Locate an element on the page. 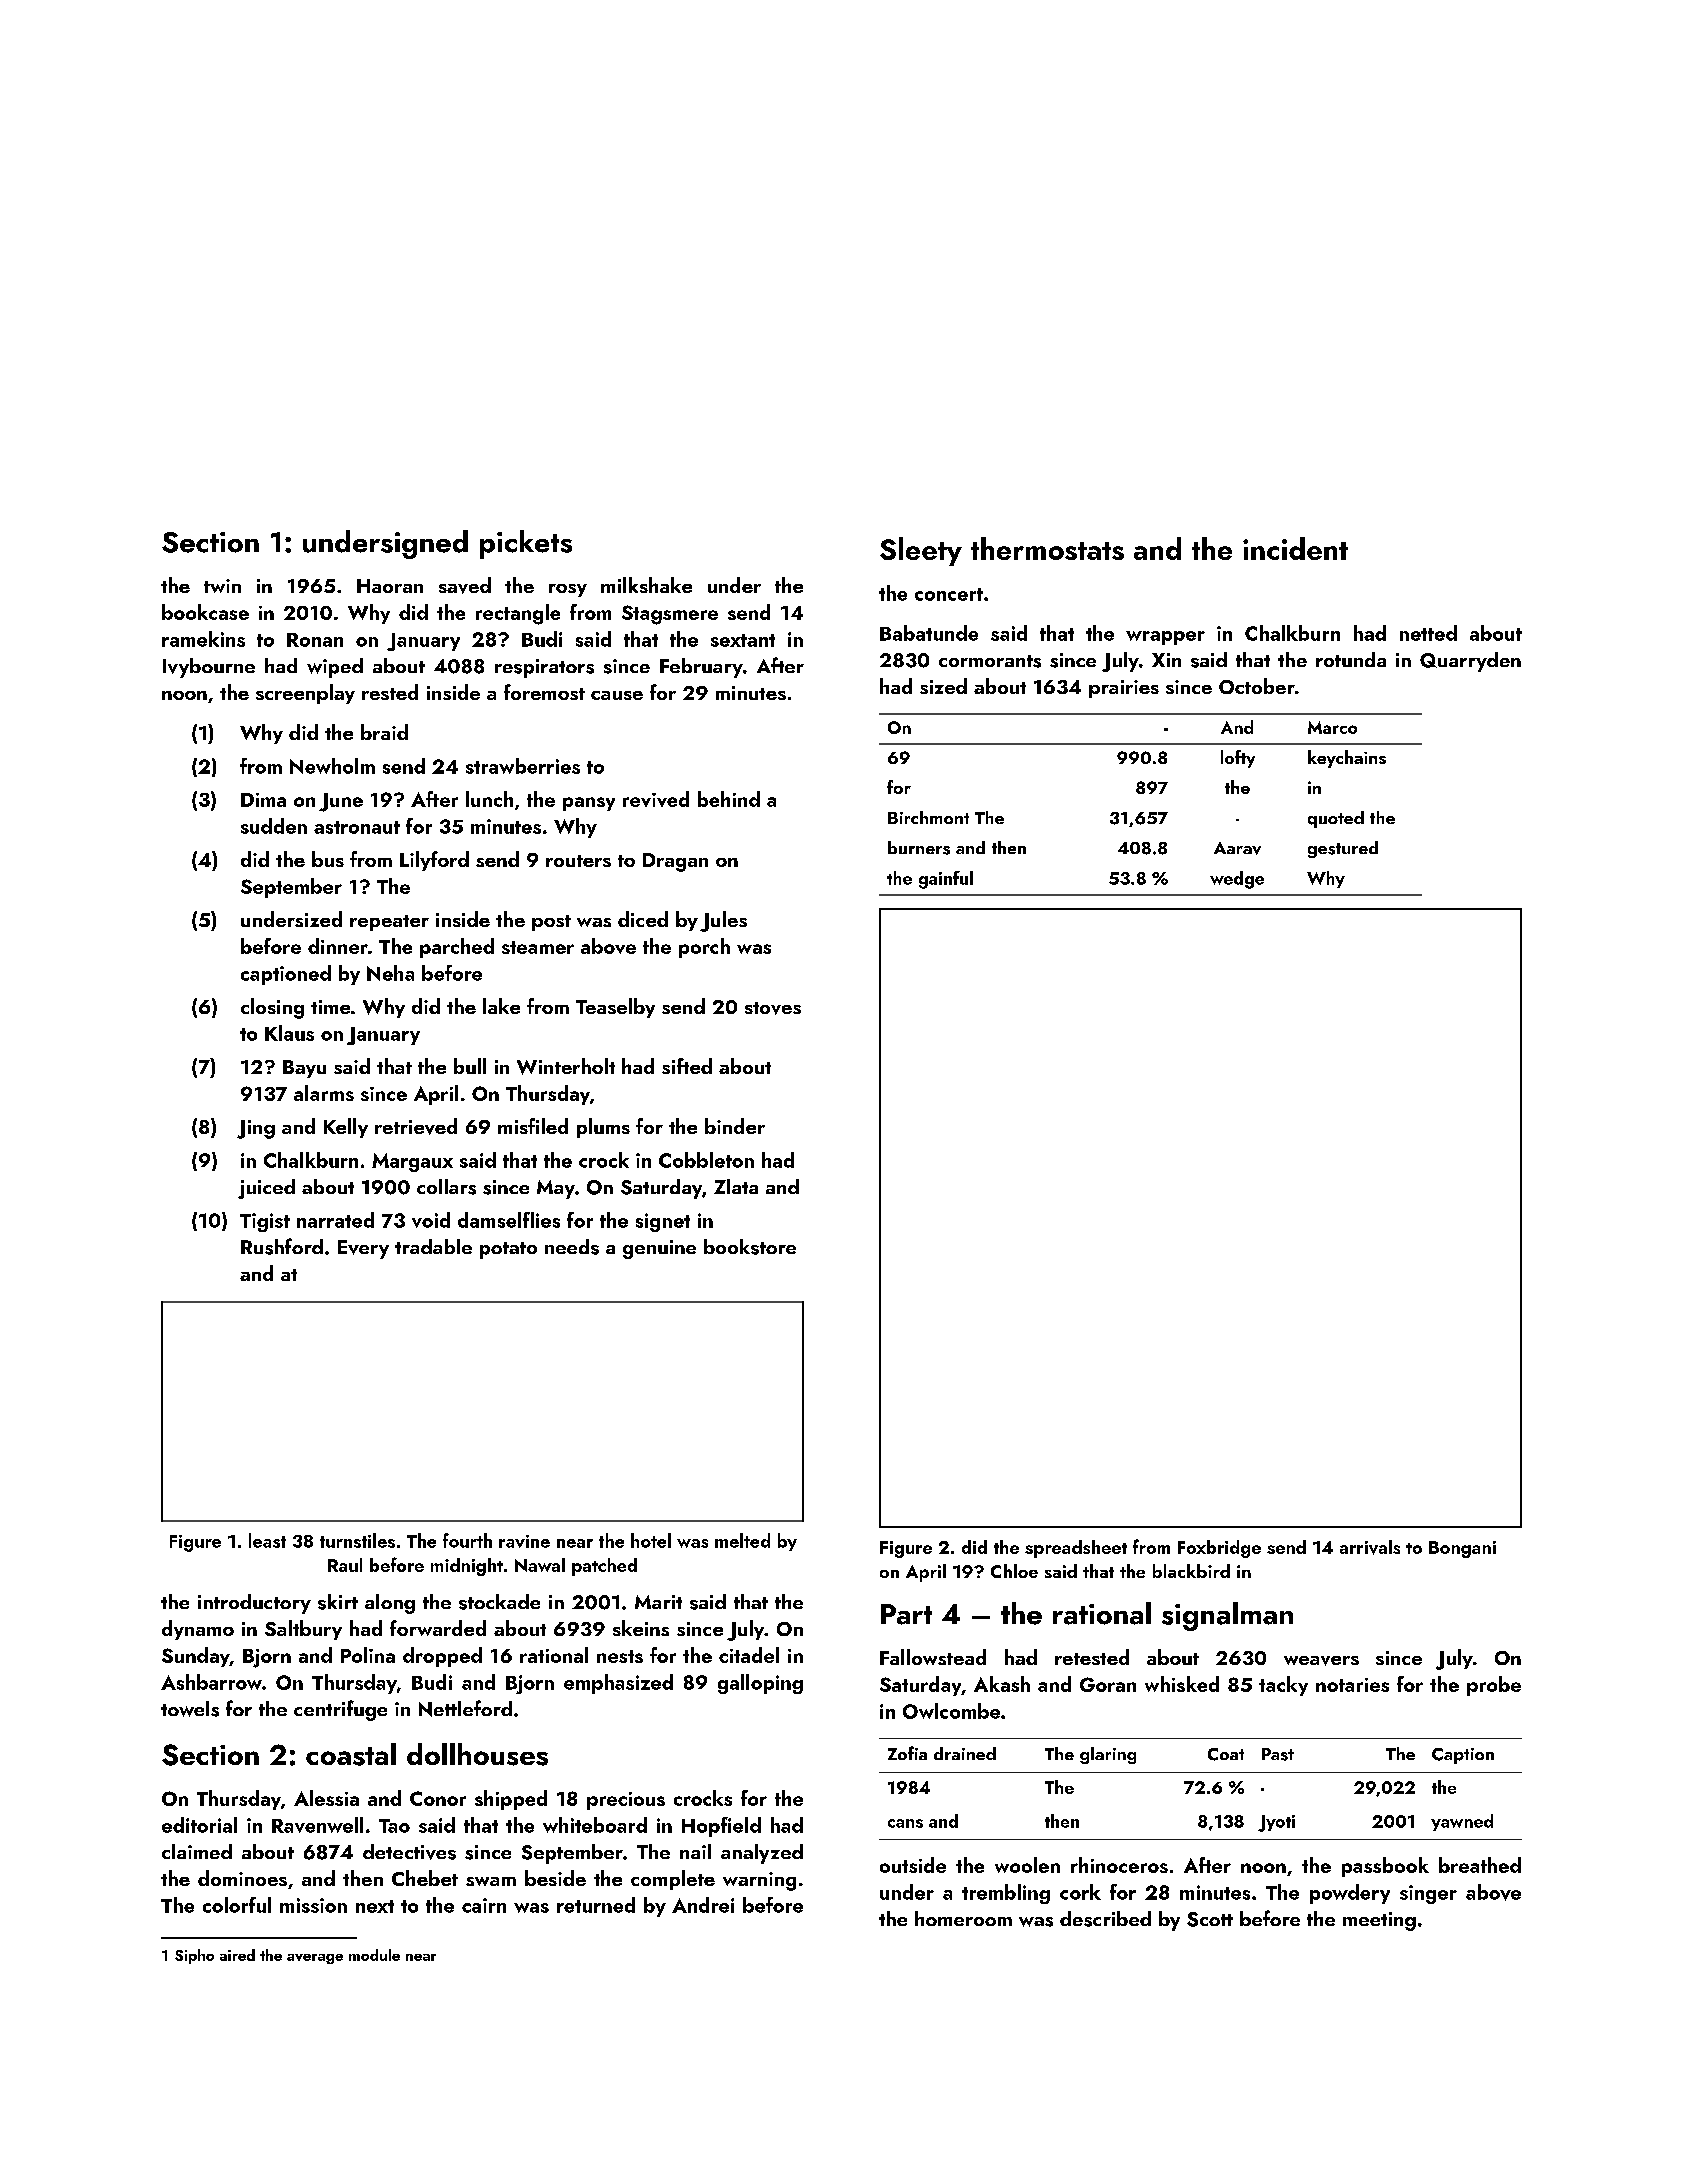  module is located at coordinates (374, 1955).
